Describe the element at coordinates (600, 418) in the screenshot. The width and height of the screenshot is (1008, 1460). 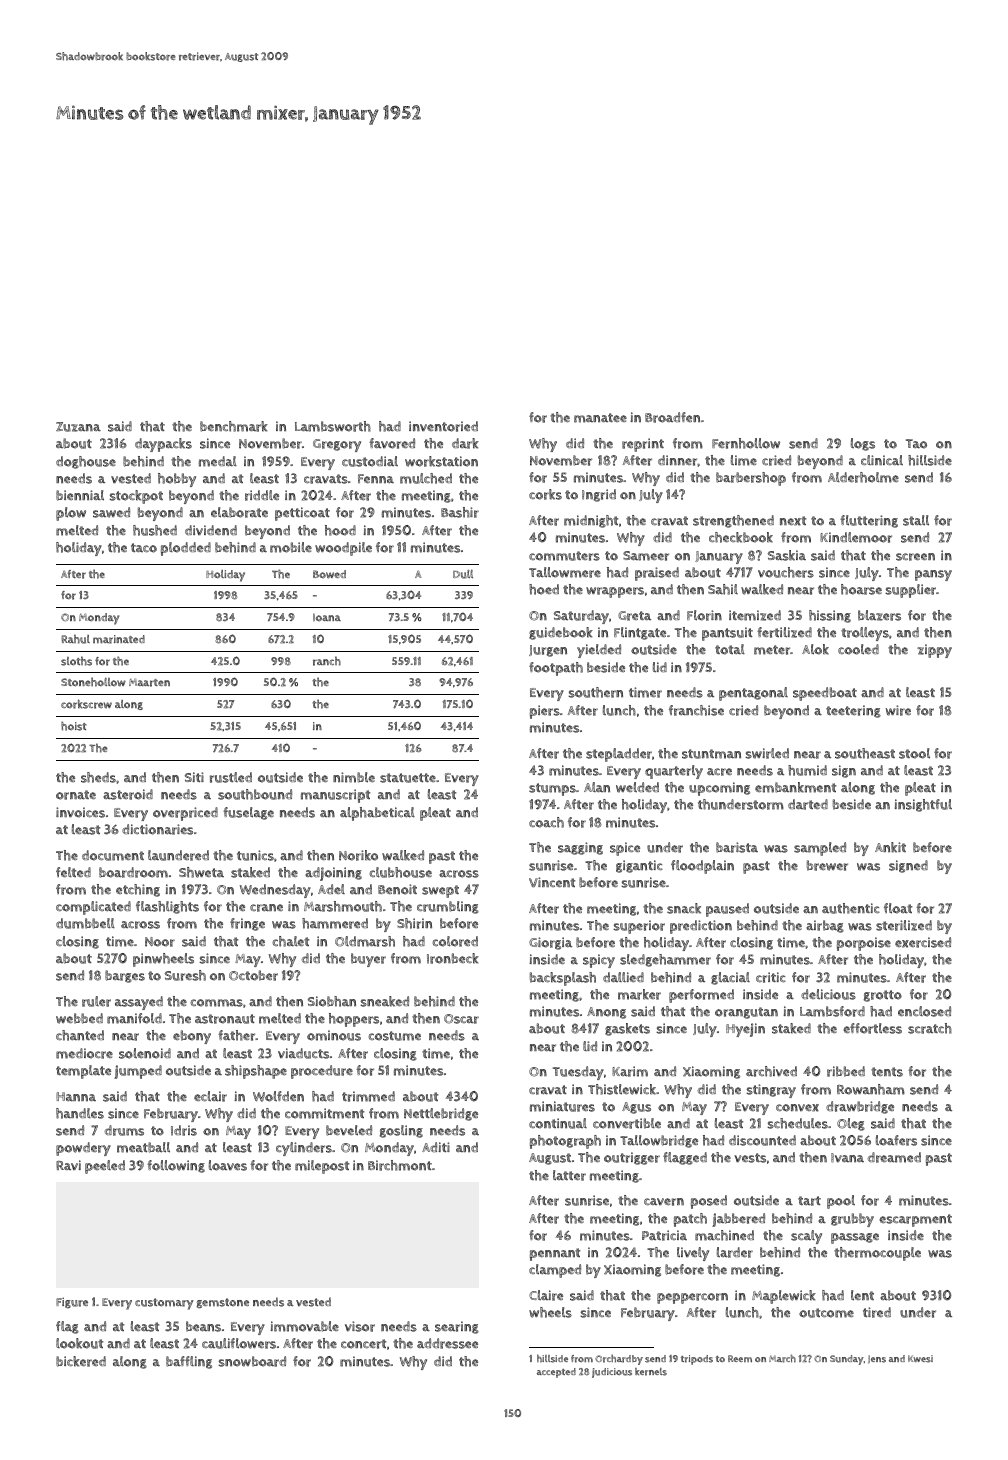
I see `manatee` at that location.
